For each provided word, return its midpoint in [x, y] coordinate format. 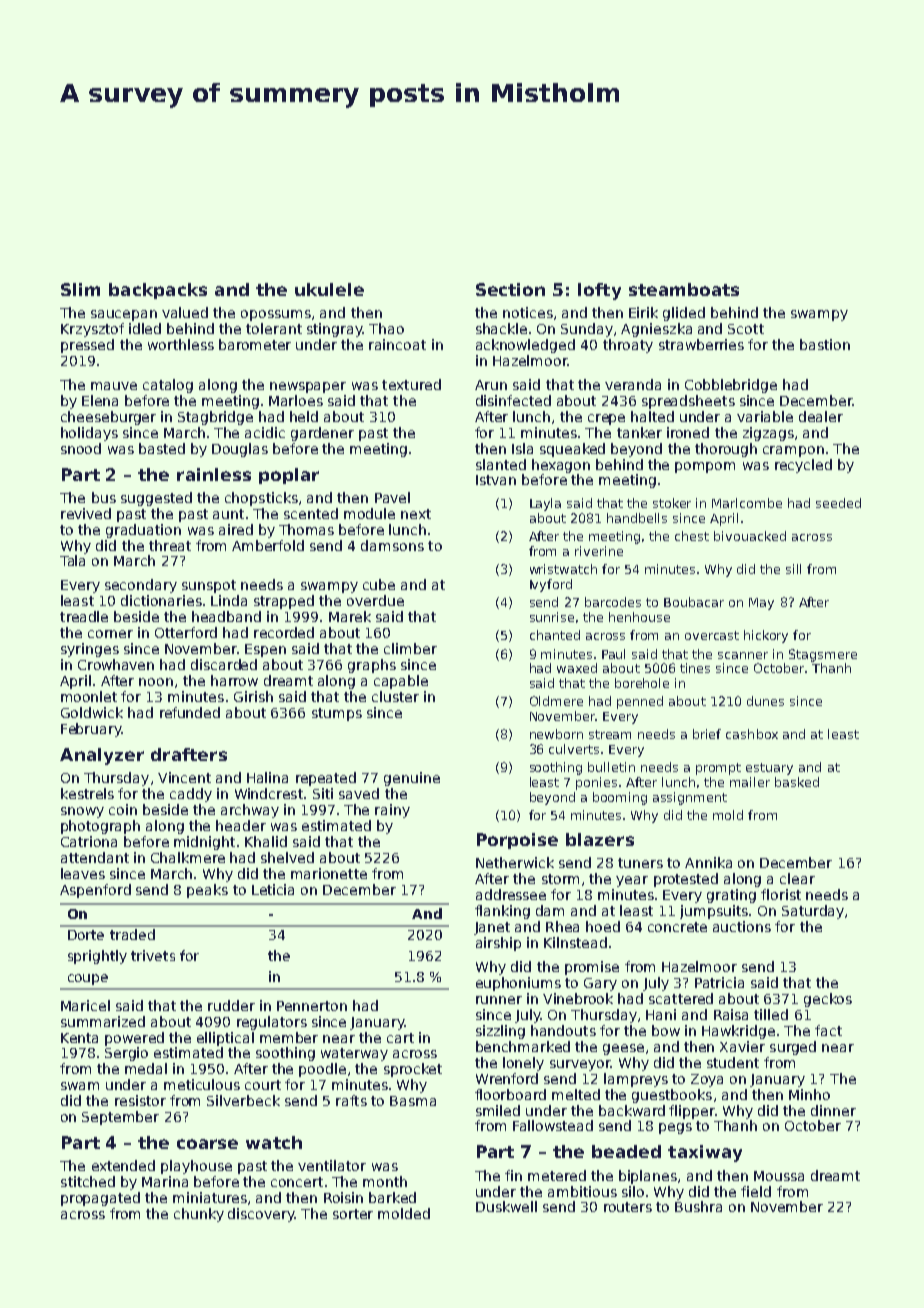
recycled [803, 466]
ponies [596, 783]
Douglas [240, 450]
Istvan [496, 480]
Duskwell [506, 1206]
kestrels [87, 793]
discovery [261, 1215]
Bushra [698, 1206]
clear [797, 878]
